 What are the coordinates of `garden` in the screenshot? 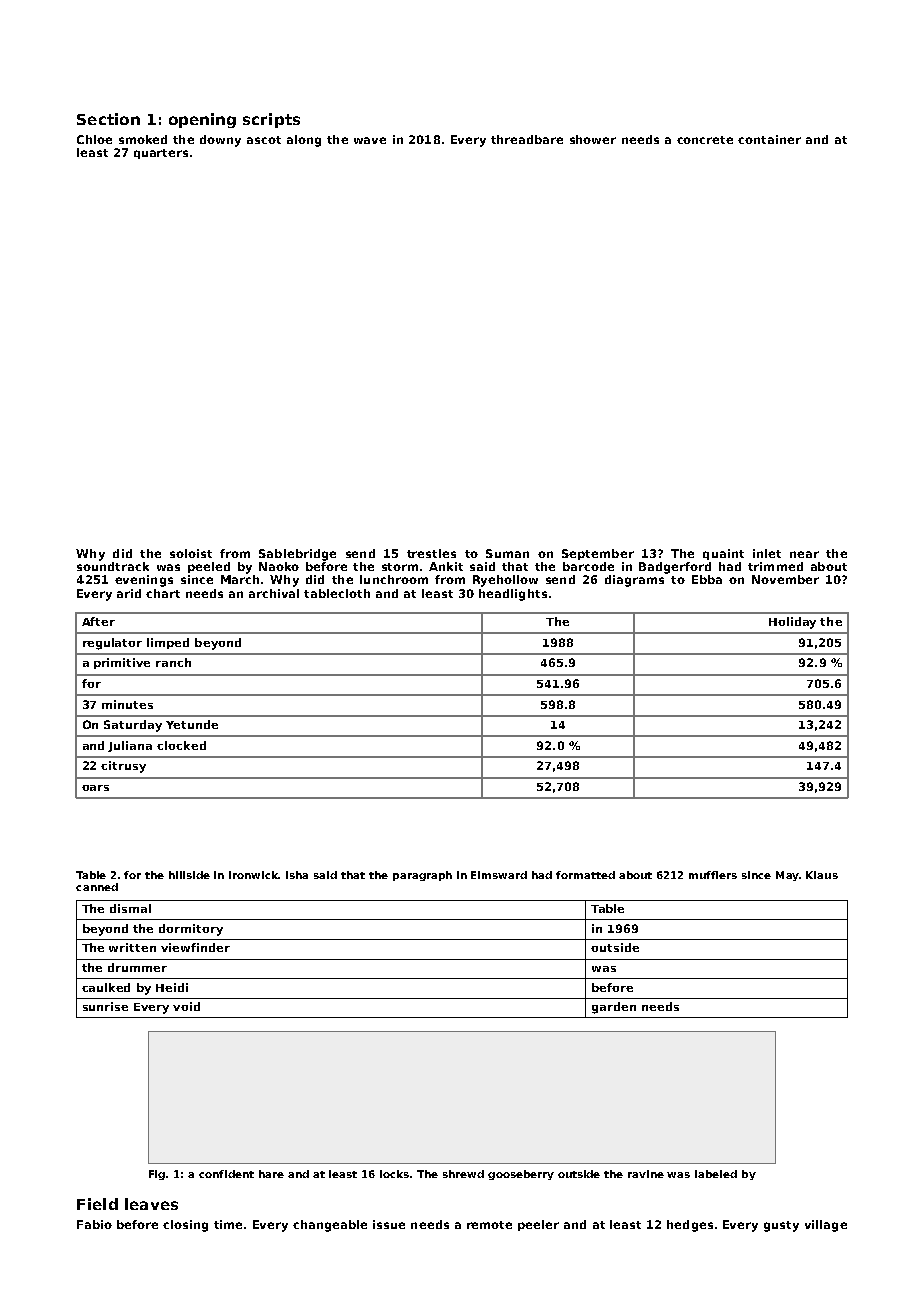 It's located at (614, 1008).
